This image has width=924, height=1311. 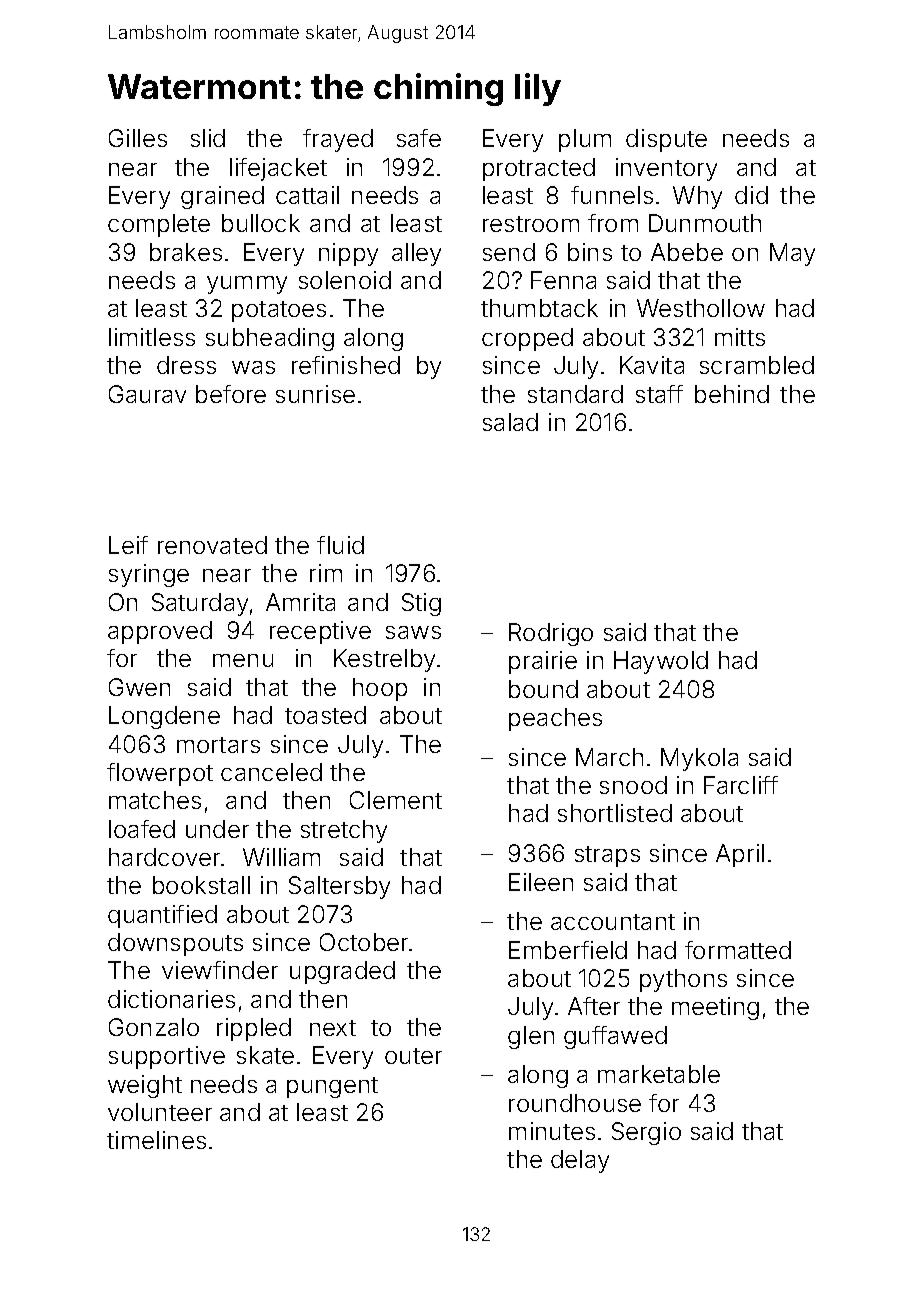 I want to click on outer, so click(x=413, y=1056).
